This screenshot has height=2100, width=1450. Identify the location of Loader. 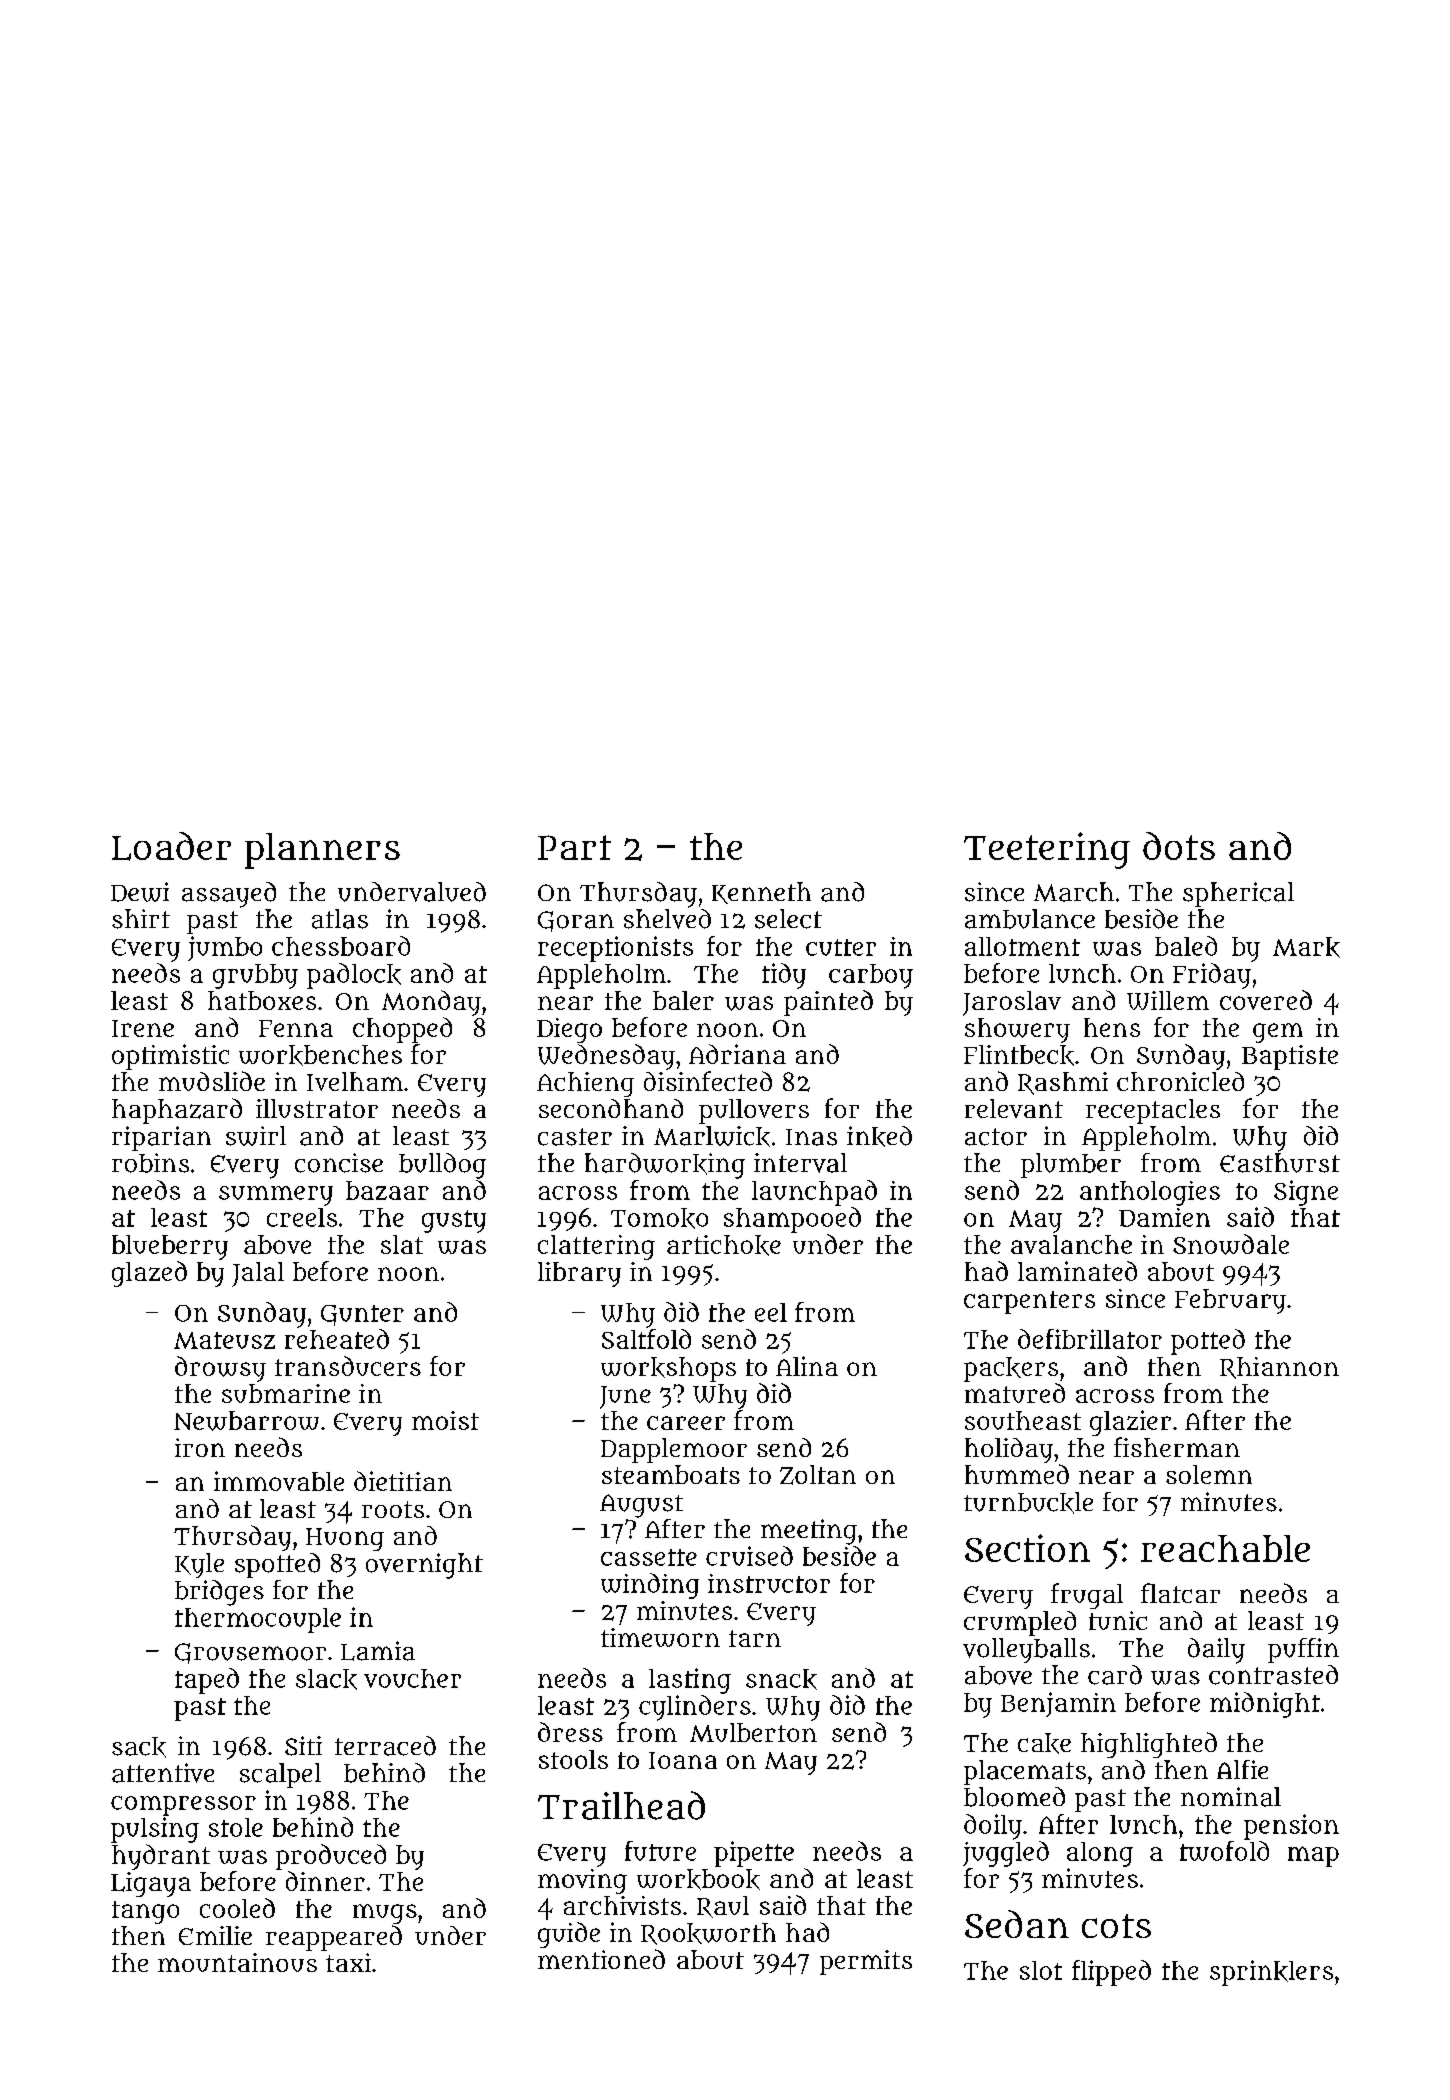
(171, 846).
